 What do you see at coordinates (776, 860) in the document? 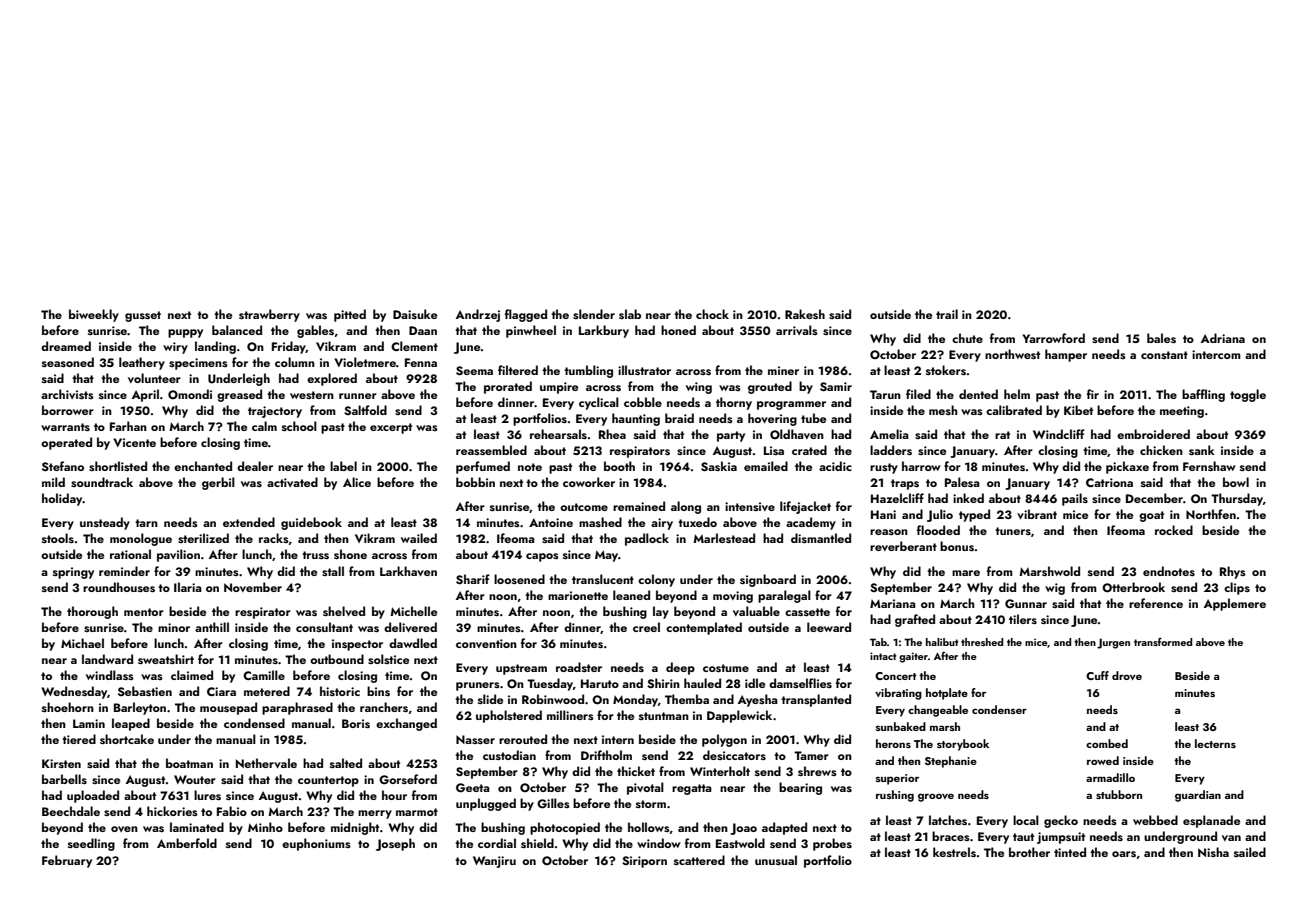
I see `unusual` at bounding box center [776, 860].
